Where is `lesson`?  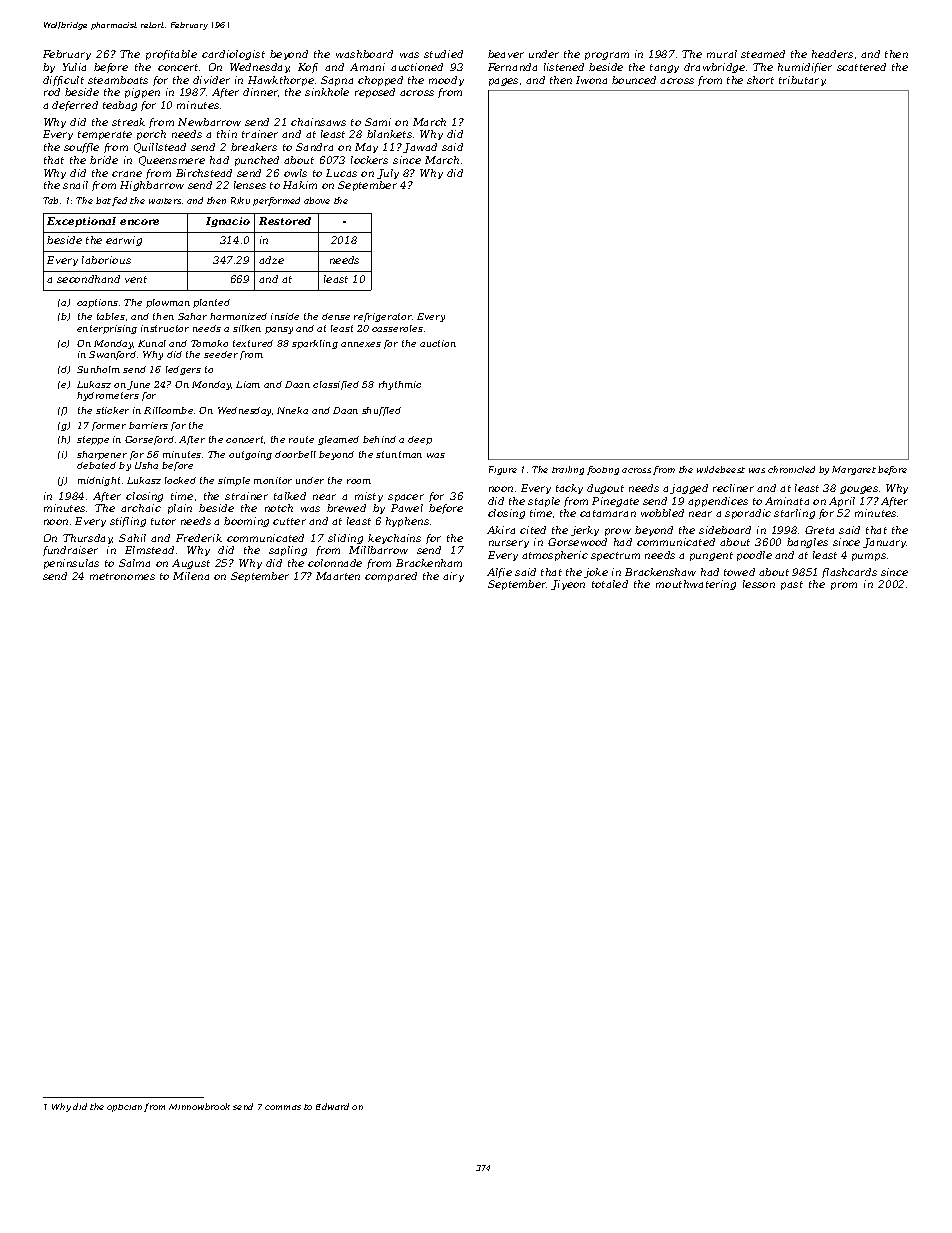 lesson is located at coordinates (759, 584).
